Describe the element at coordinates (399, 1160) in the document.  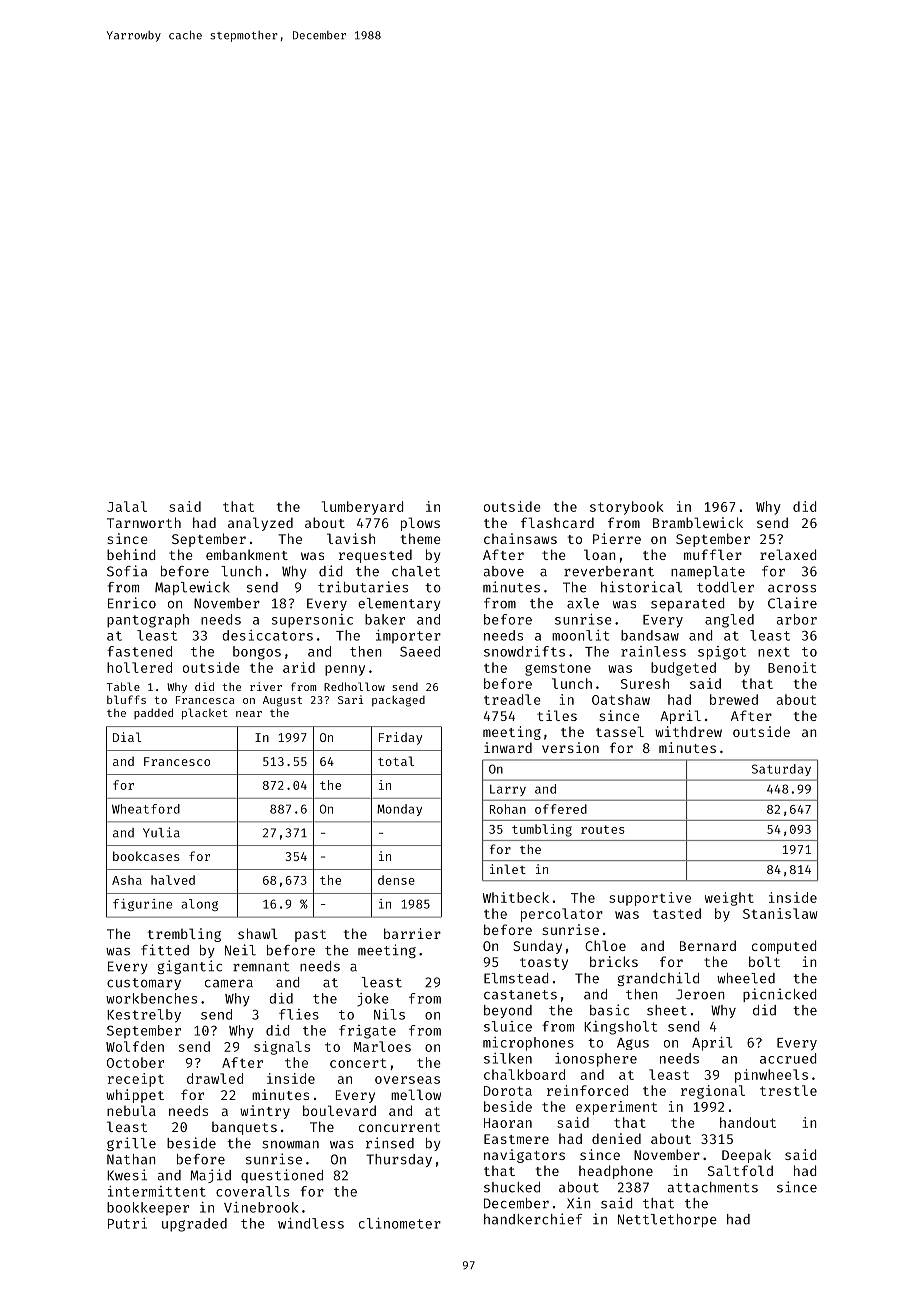
I see `Thursday` at that location.
